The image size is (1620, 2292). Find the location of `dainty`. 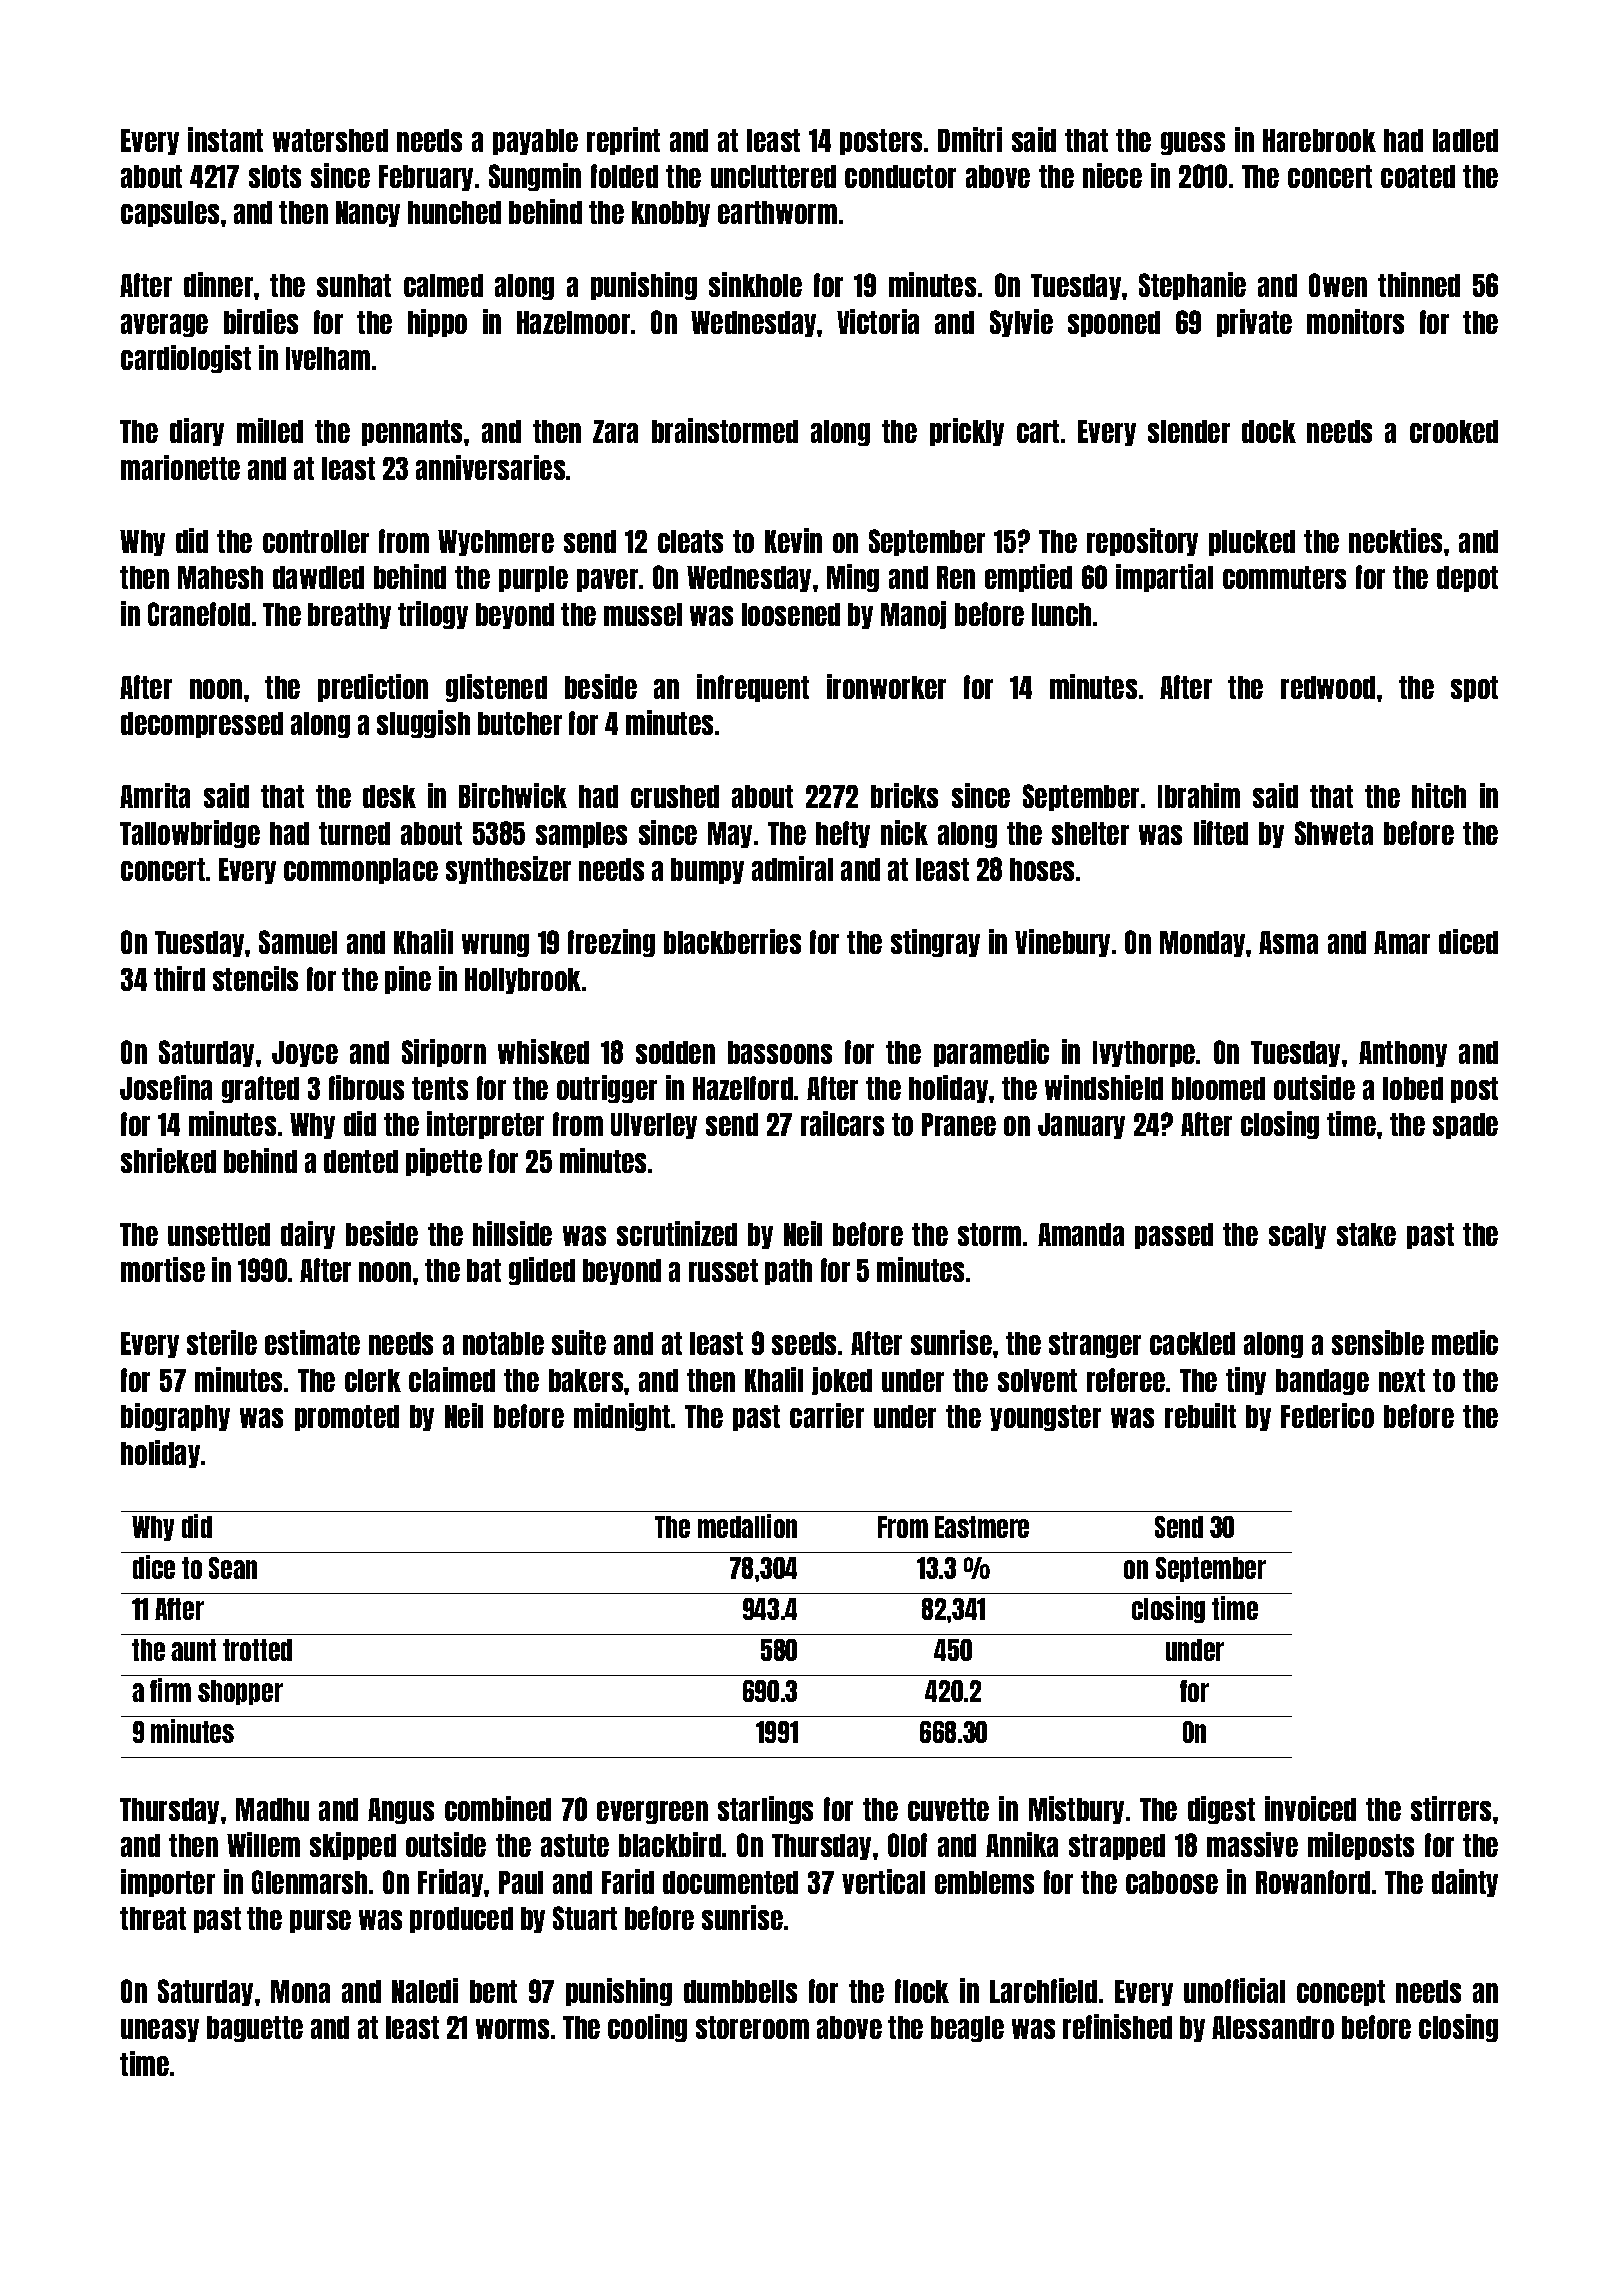

dainty is located at coordinates (1465, 1883).
